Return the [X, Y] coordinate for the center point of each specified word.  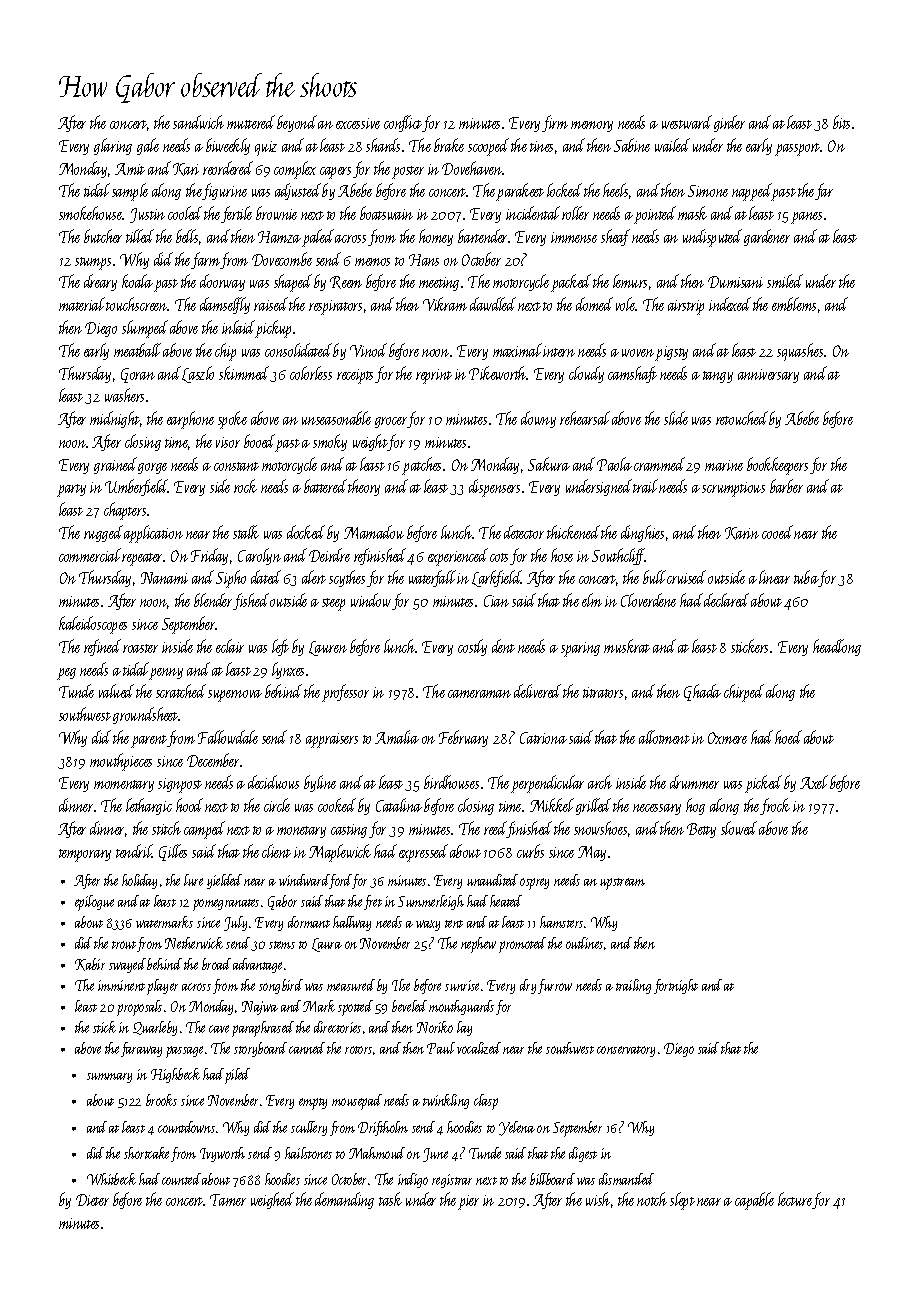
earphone [190, 420]
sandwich [198, 122]
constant [236, 466]
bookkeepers [777, 466]
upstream [622, 884]
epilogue [94, 903]
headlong [837, 647]
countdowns [186, 1127]
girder [729, 123]
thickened [573, 532]
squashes [800, 352]
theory [364, 487]
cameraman [479, 694]
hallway [352, 923]
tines [541, 146]
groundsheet [145, 715]
